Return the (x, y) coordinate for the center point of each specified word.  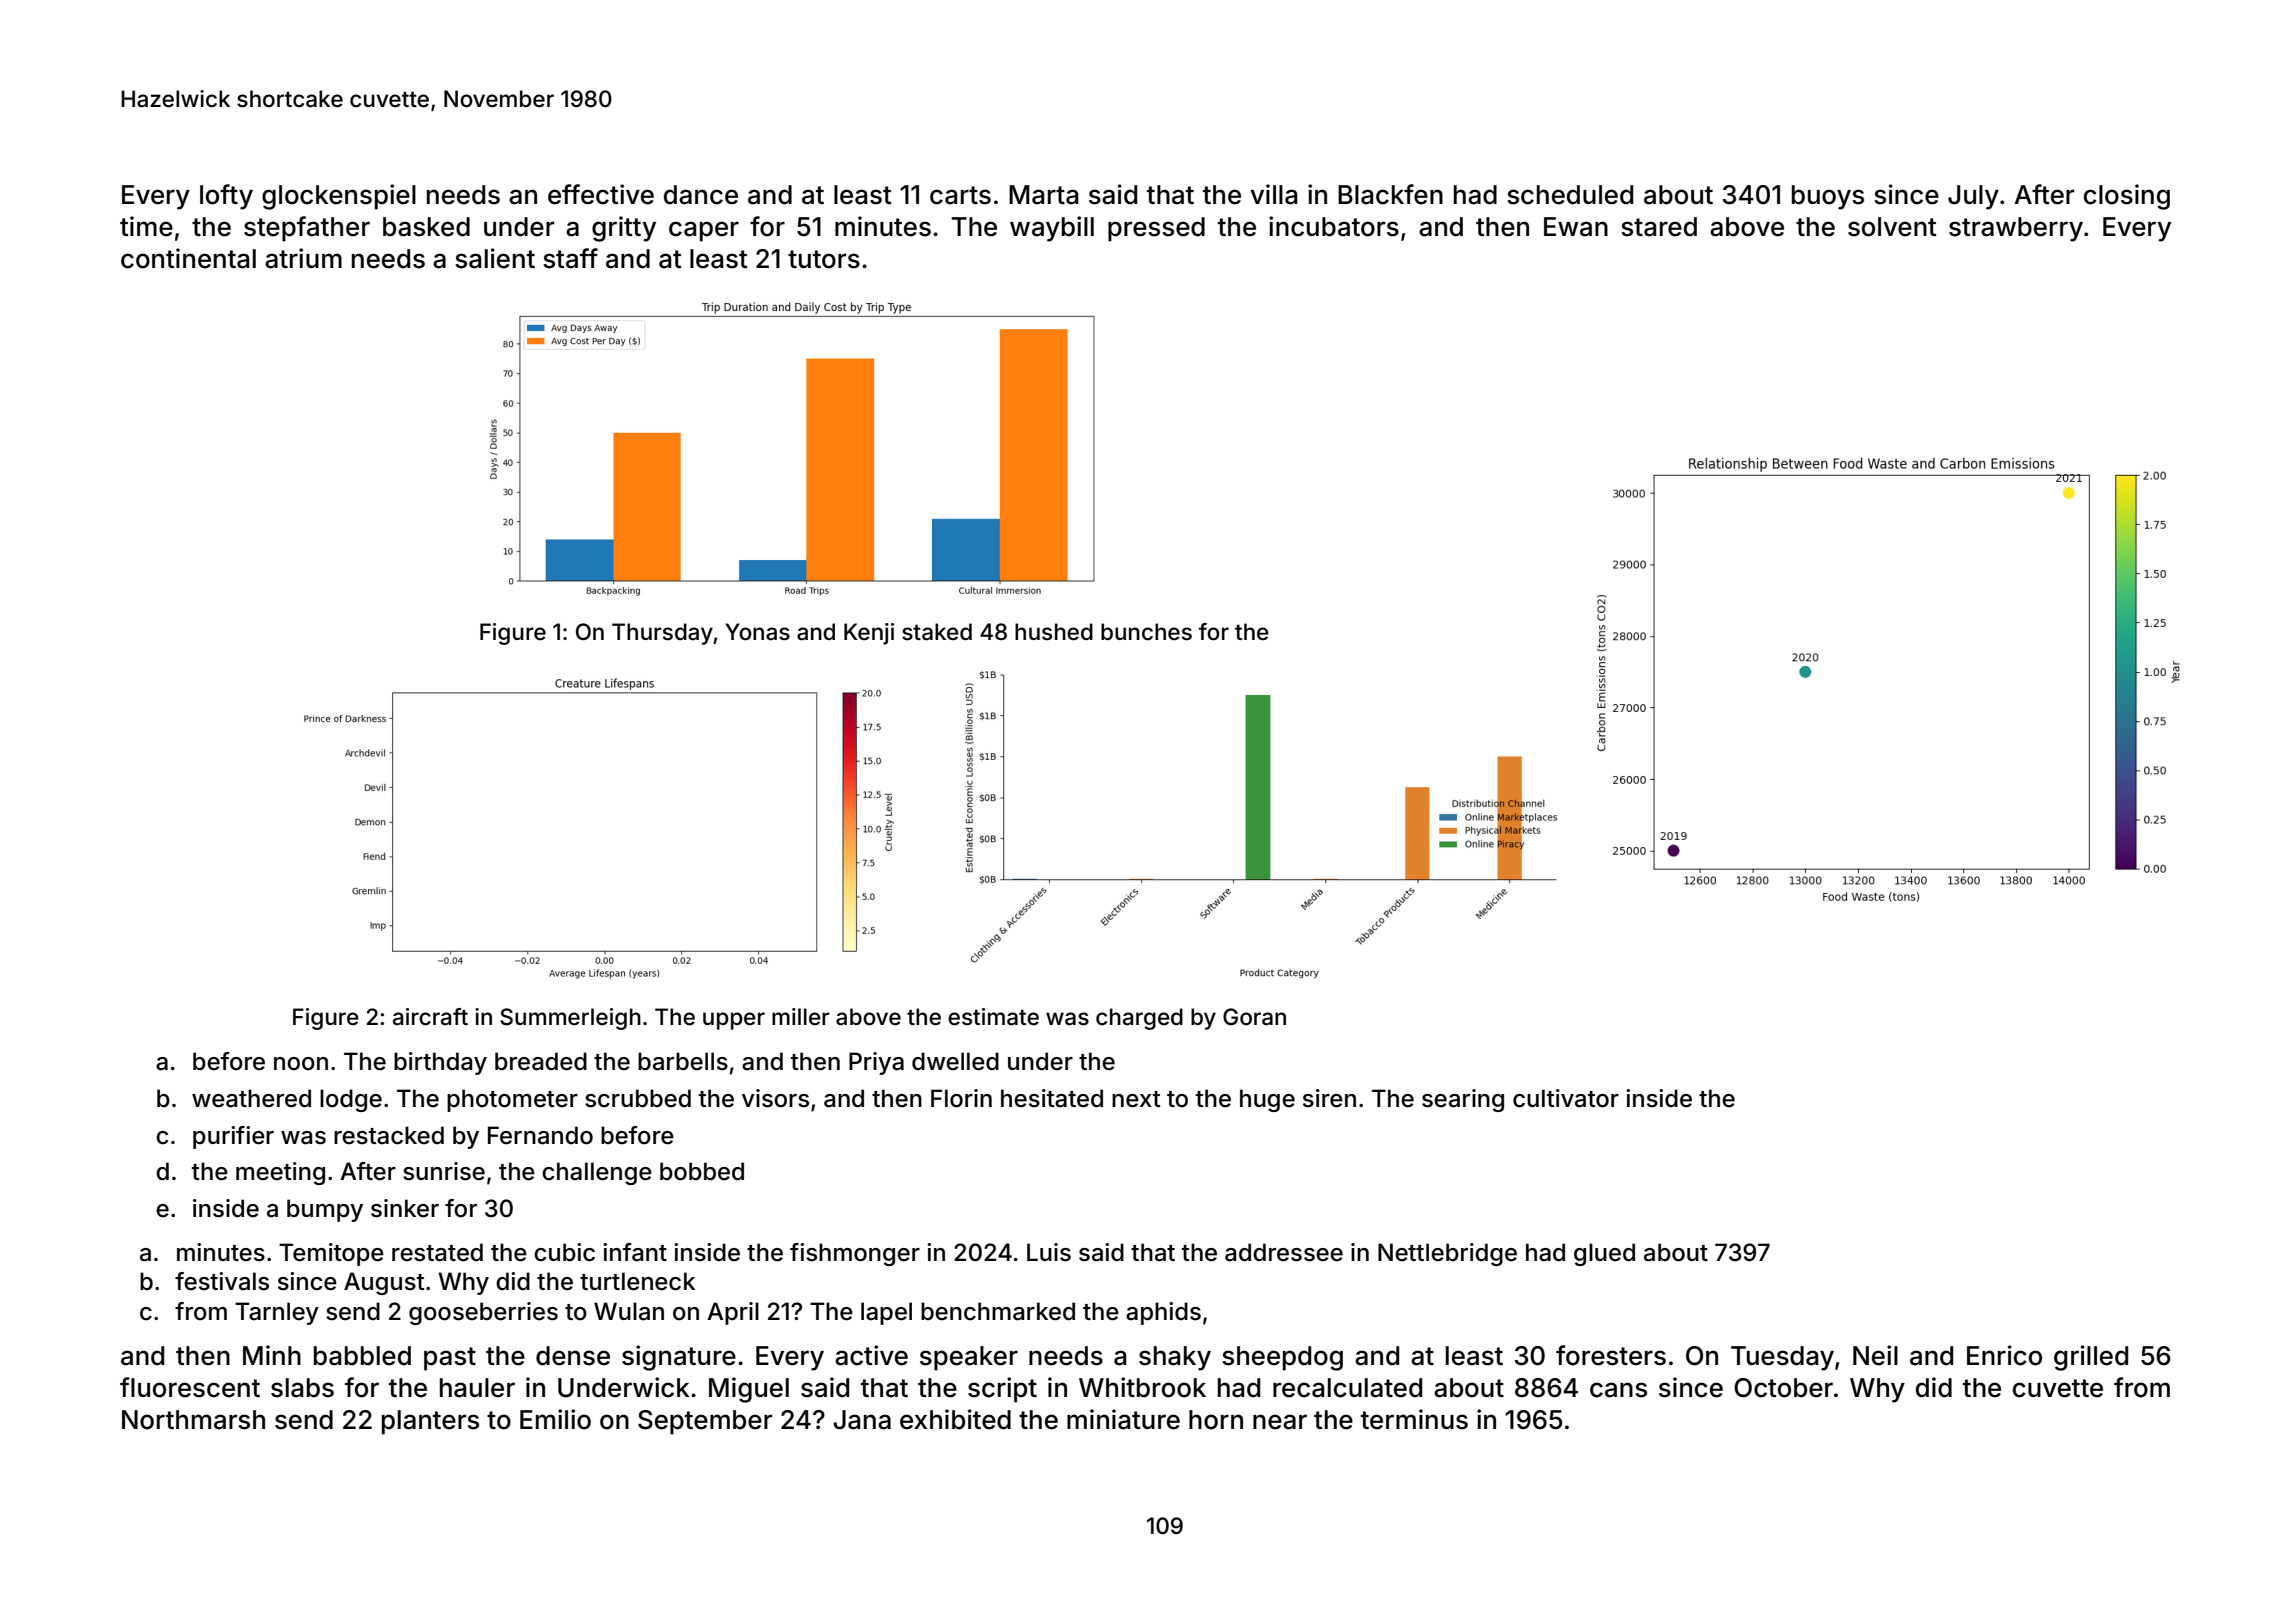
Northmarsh (193, 1420)
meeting (280, 1173)
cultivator (1566, 1098)
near (1280, 1422)
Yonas (757, 632)
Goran (1254, 1017)
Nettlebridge (1447, 1254)
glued (1604, 1254)
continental (188, 258)
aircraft (430, 1017)
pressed (1156, 229)
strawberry (2016, 229)
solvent (1892, 227)
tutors (824, 259)
